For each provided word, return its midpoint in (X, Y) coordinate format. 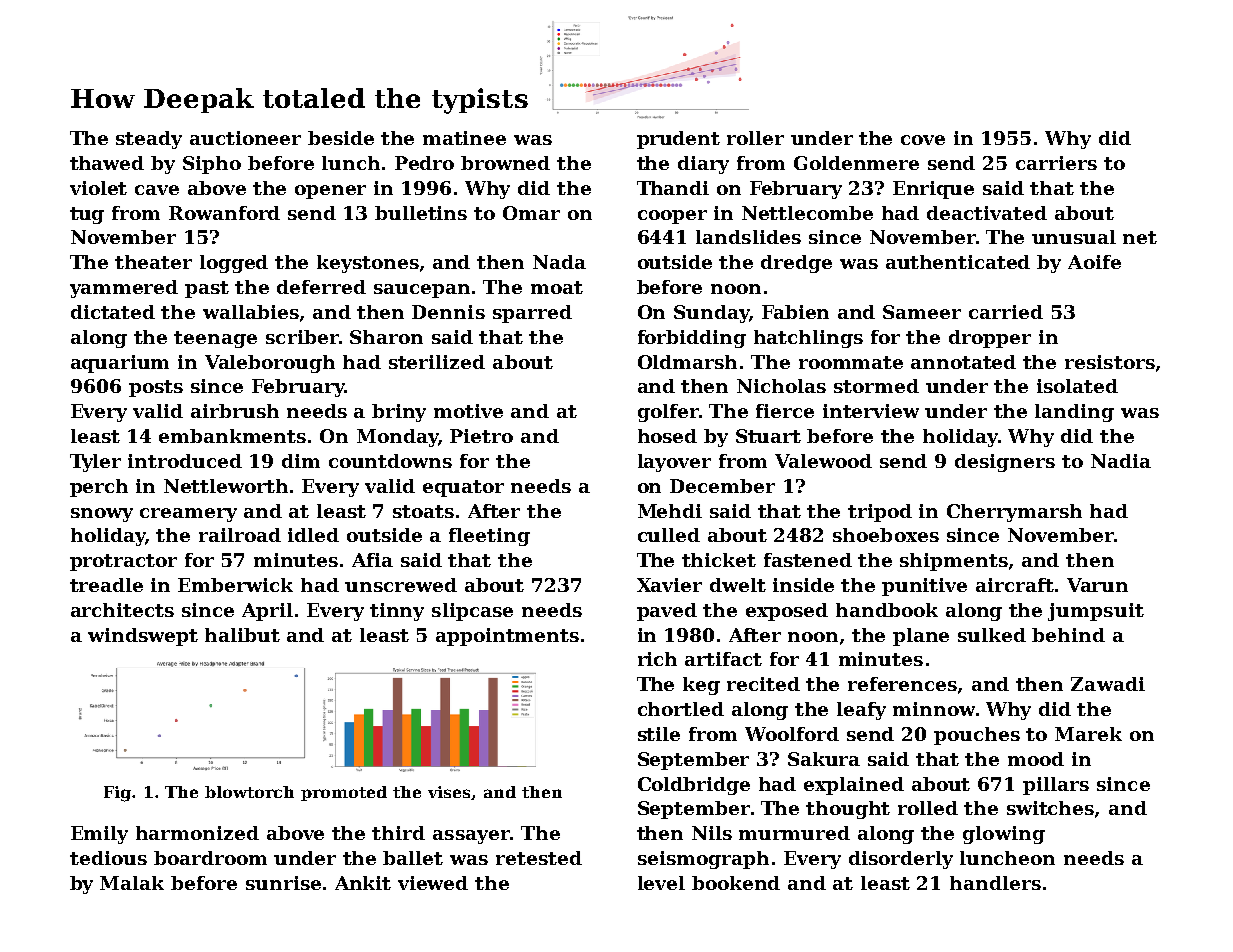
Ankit (363, 883)
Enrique (933, 190)
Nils (712, 833)
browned (505, 163)
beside (341, 138)
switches (1050, 808)
